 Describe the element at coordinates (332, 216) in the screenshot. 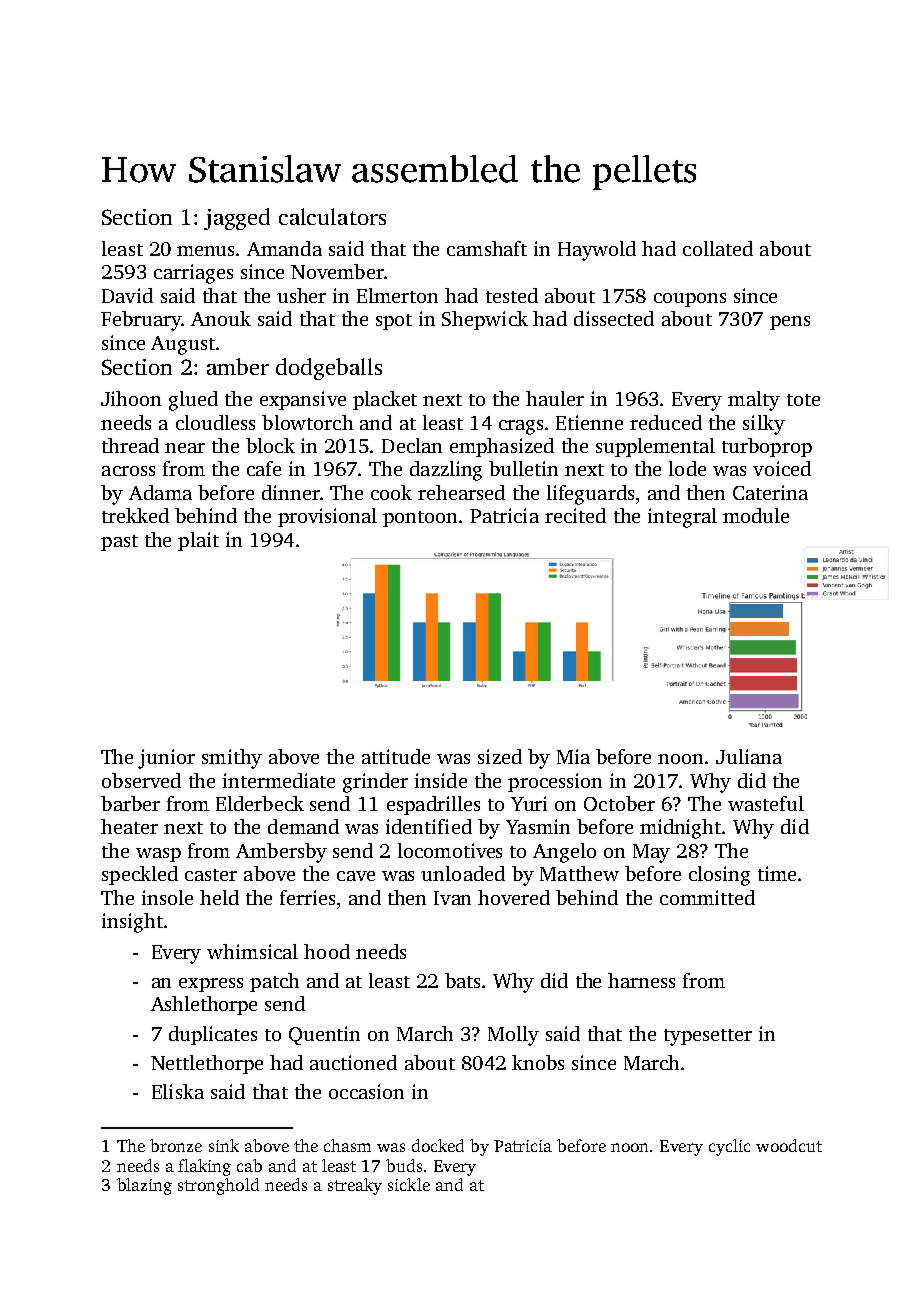

I see `calculators` at that location.
